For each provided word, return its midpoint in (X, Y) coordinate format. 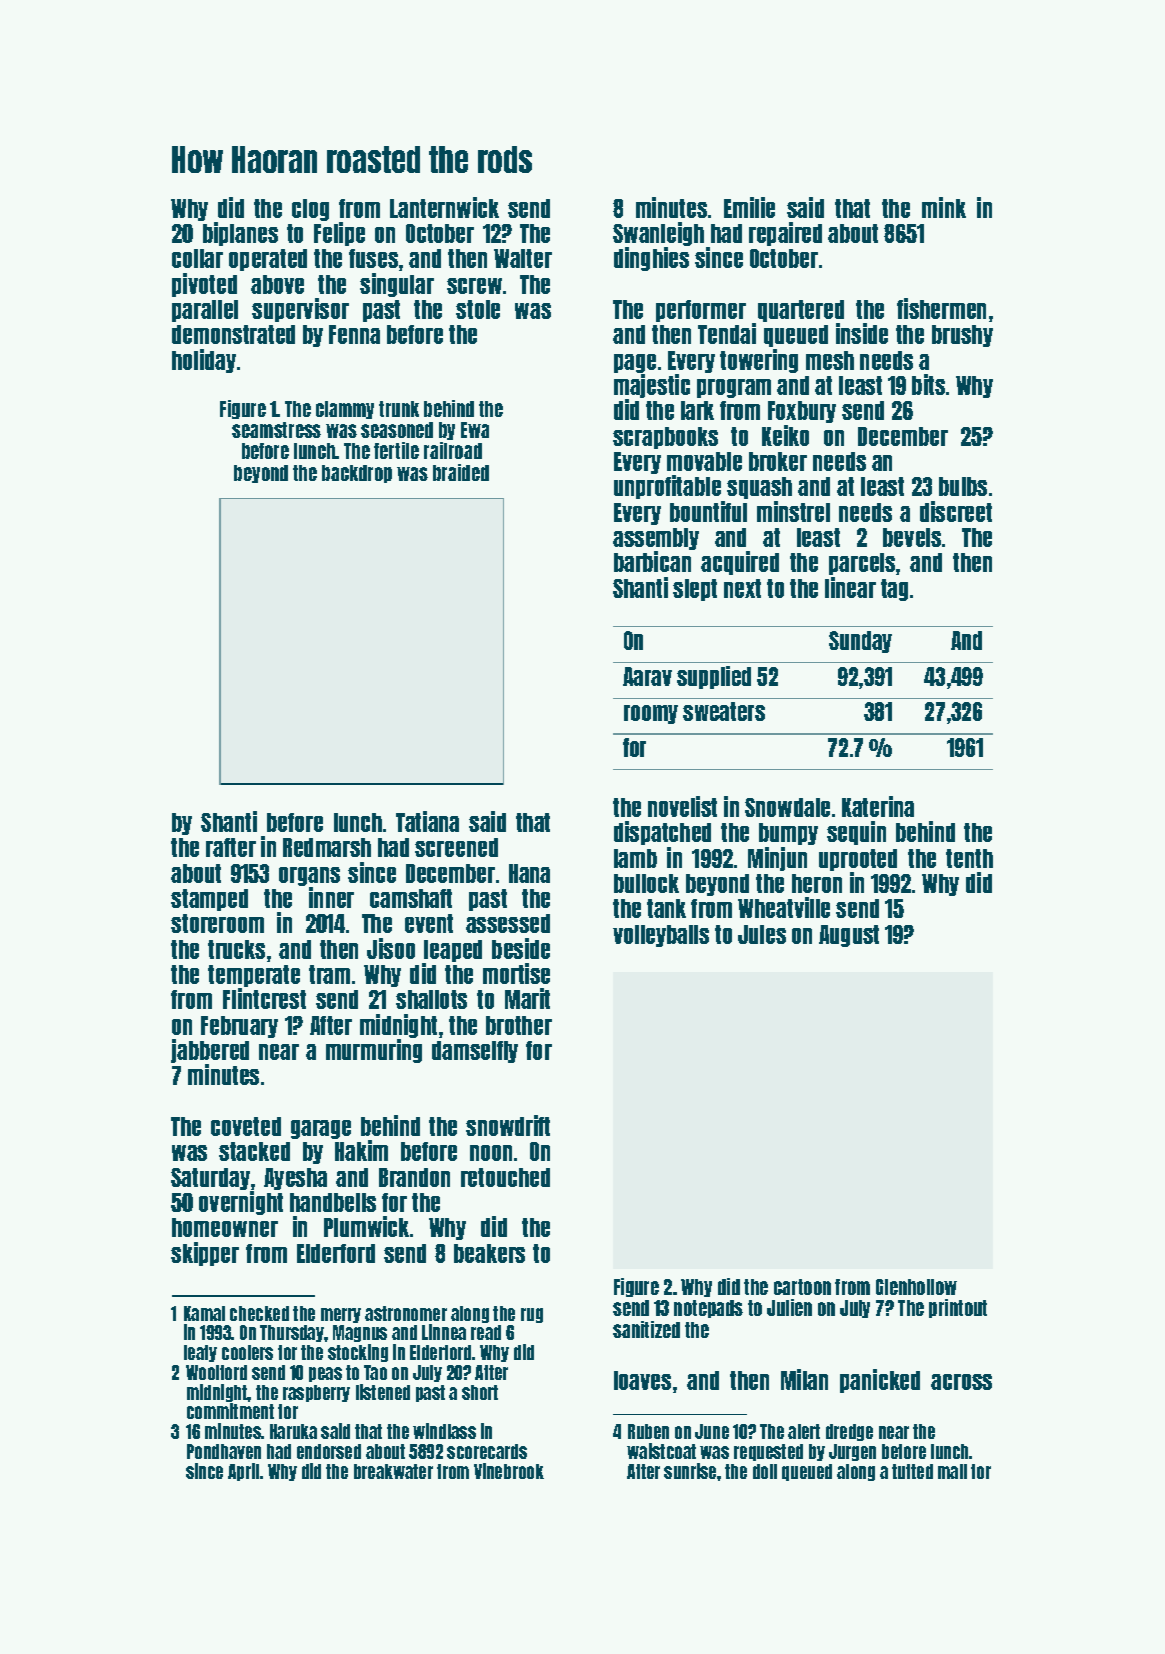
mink (944, 207)
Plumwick (366, 1226)
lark (697, 410)
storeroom (217, 923)
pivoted (204, 285)
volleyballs (661, 936)
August (849, 936)
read (486, 1332)
